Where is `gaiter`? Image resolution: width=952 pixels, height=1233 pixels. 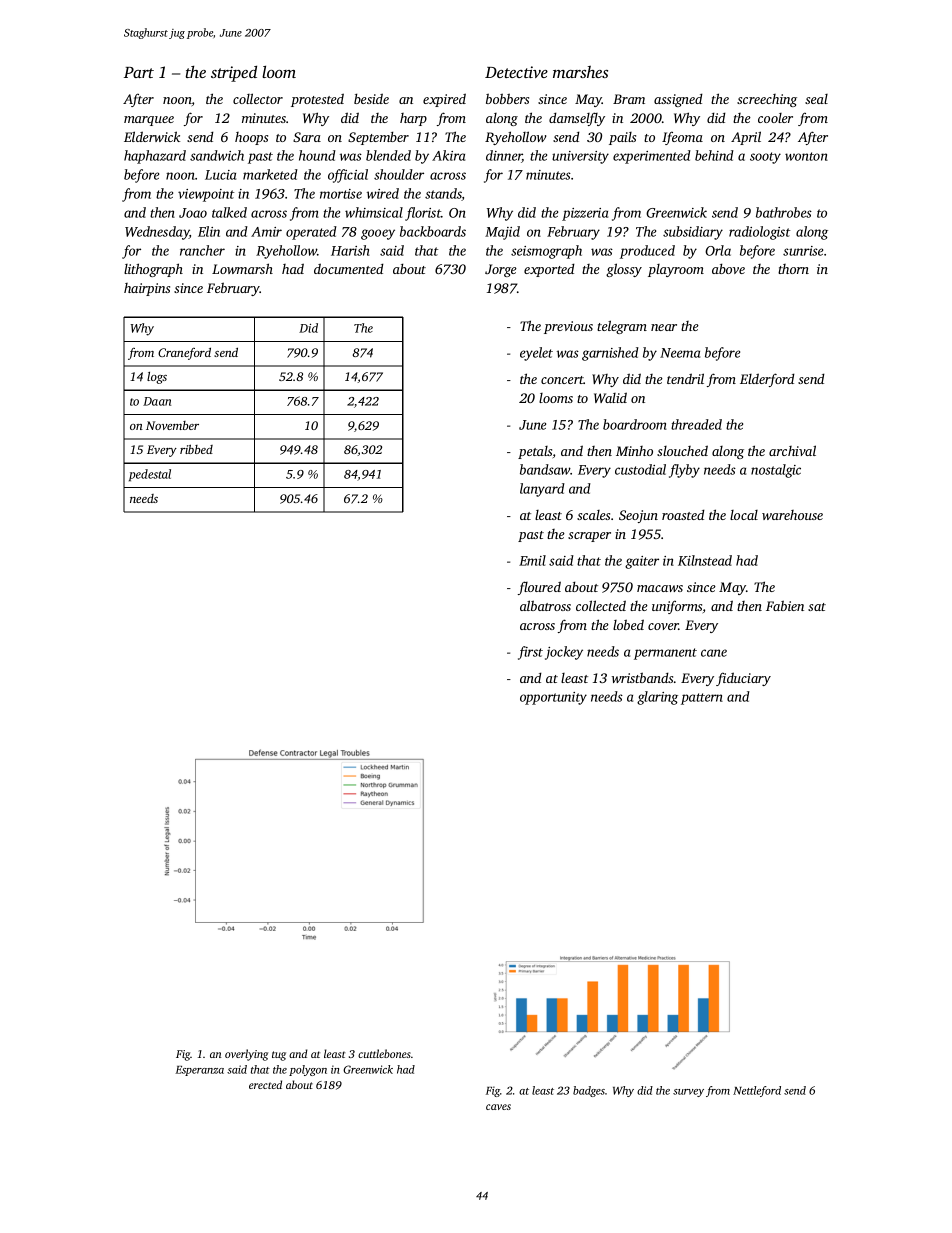 gaiter is located at coordinates (642, 562).
